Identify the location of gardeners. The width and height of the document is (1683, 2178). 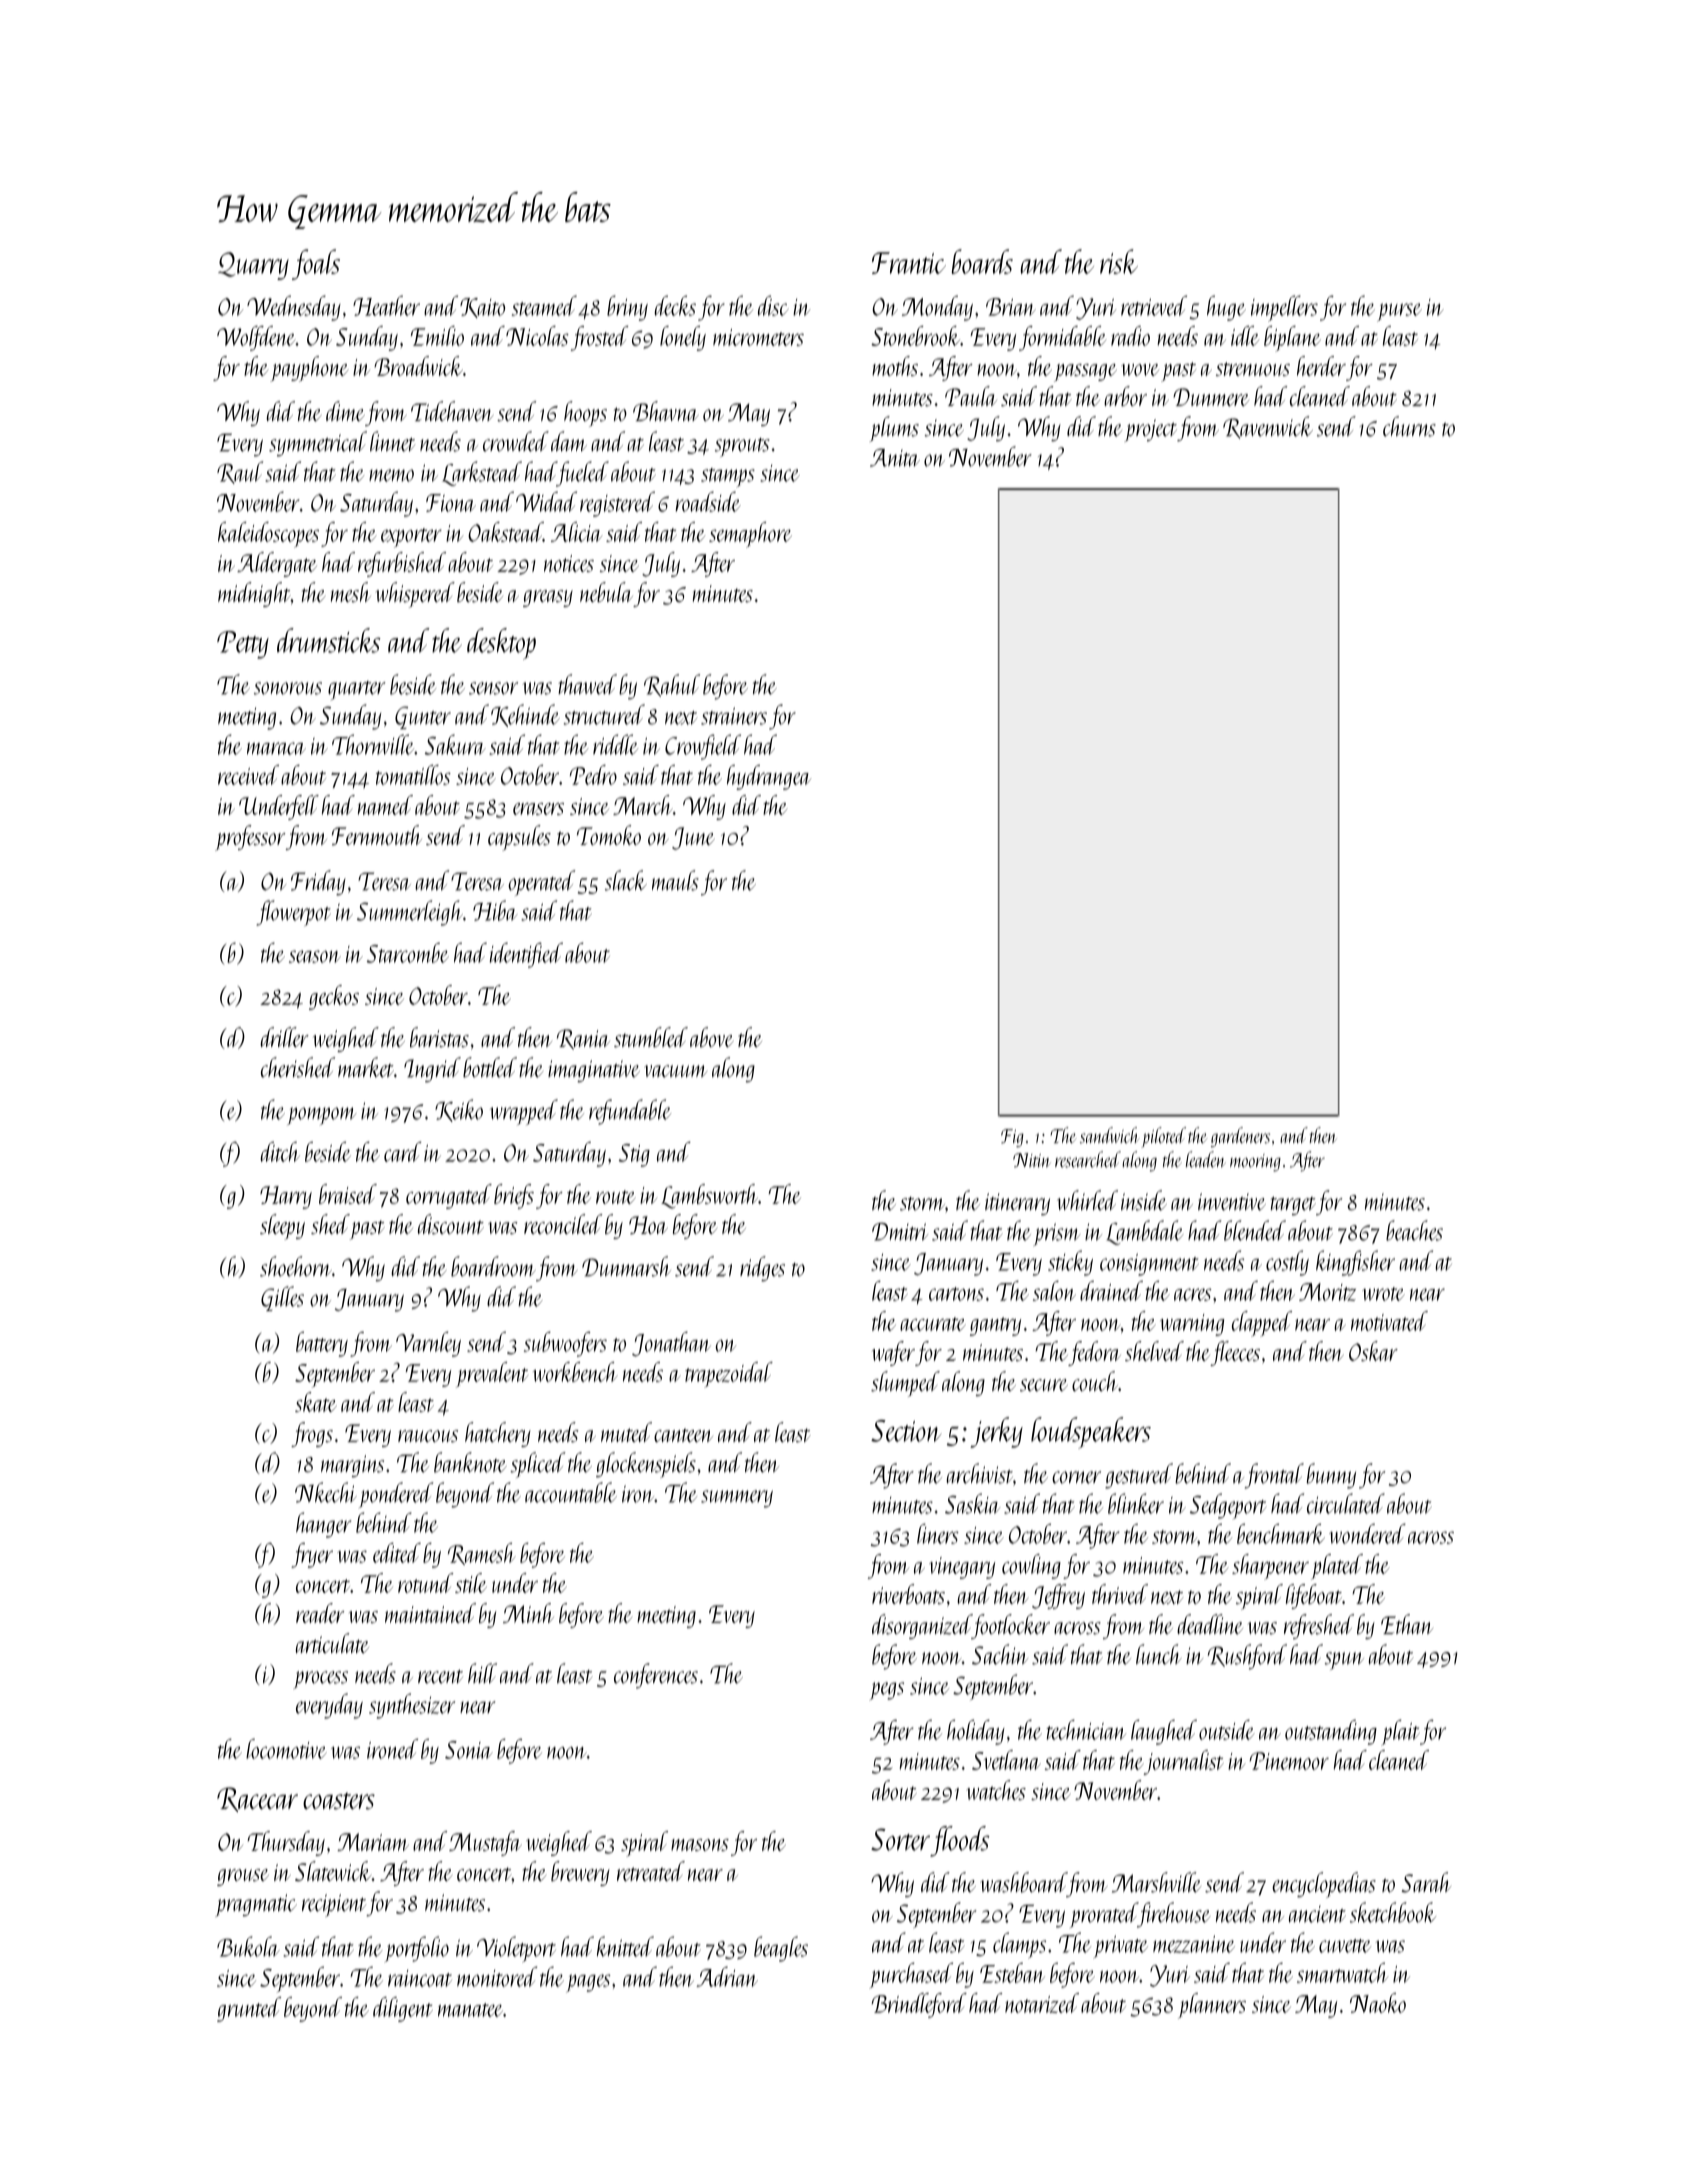
(1240, 1137).
